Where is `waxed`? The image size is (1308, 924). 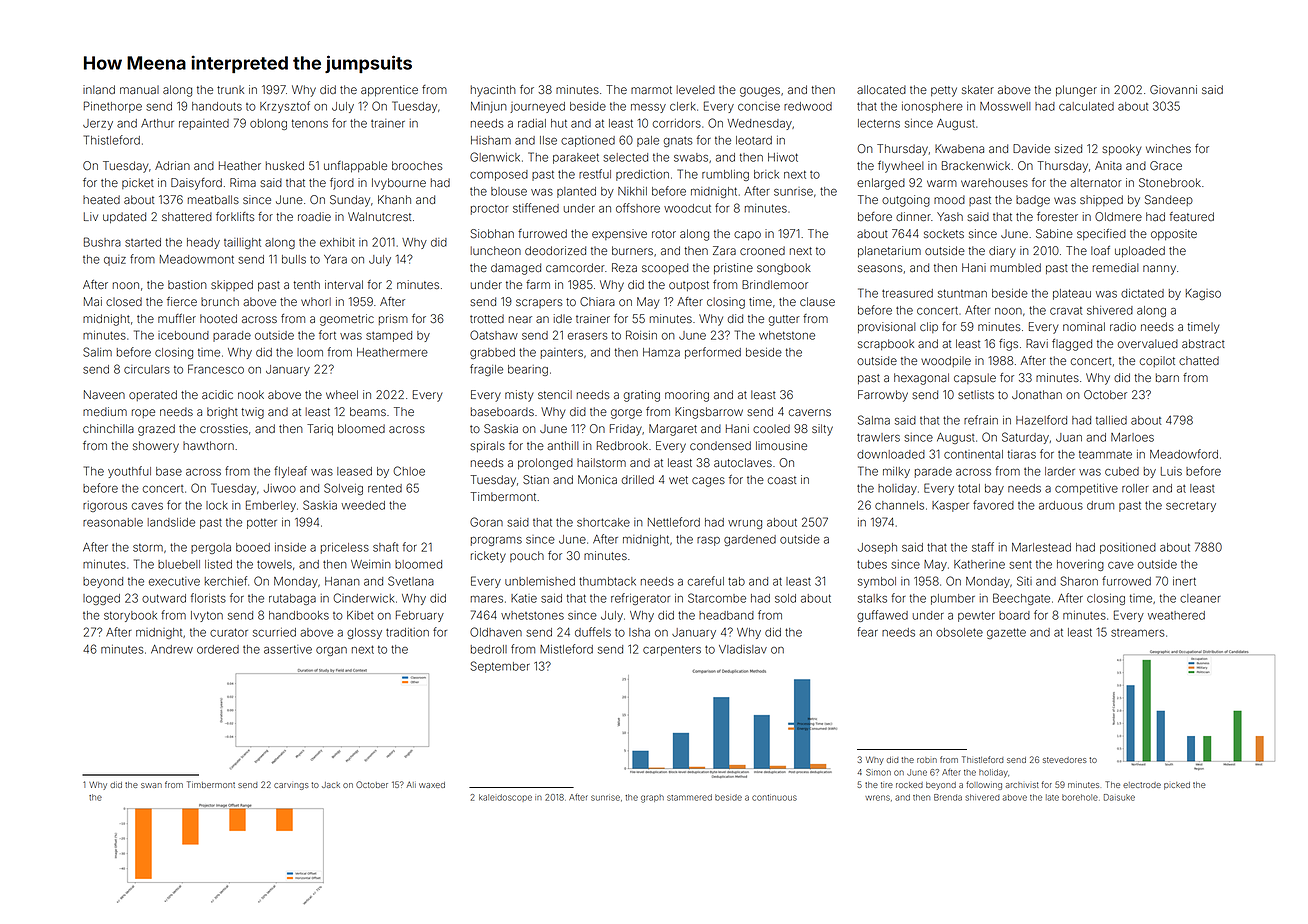 waxed is located at coordinates (432, 785).
